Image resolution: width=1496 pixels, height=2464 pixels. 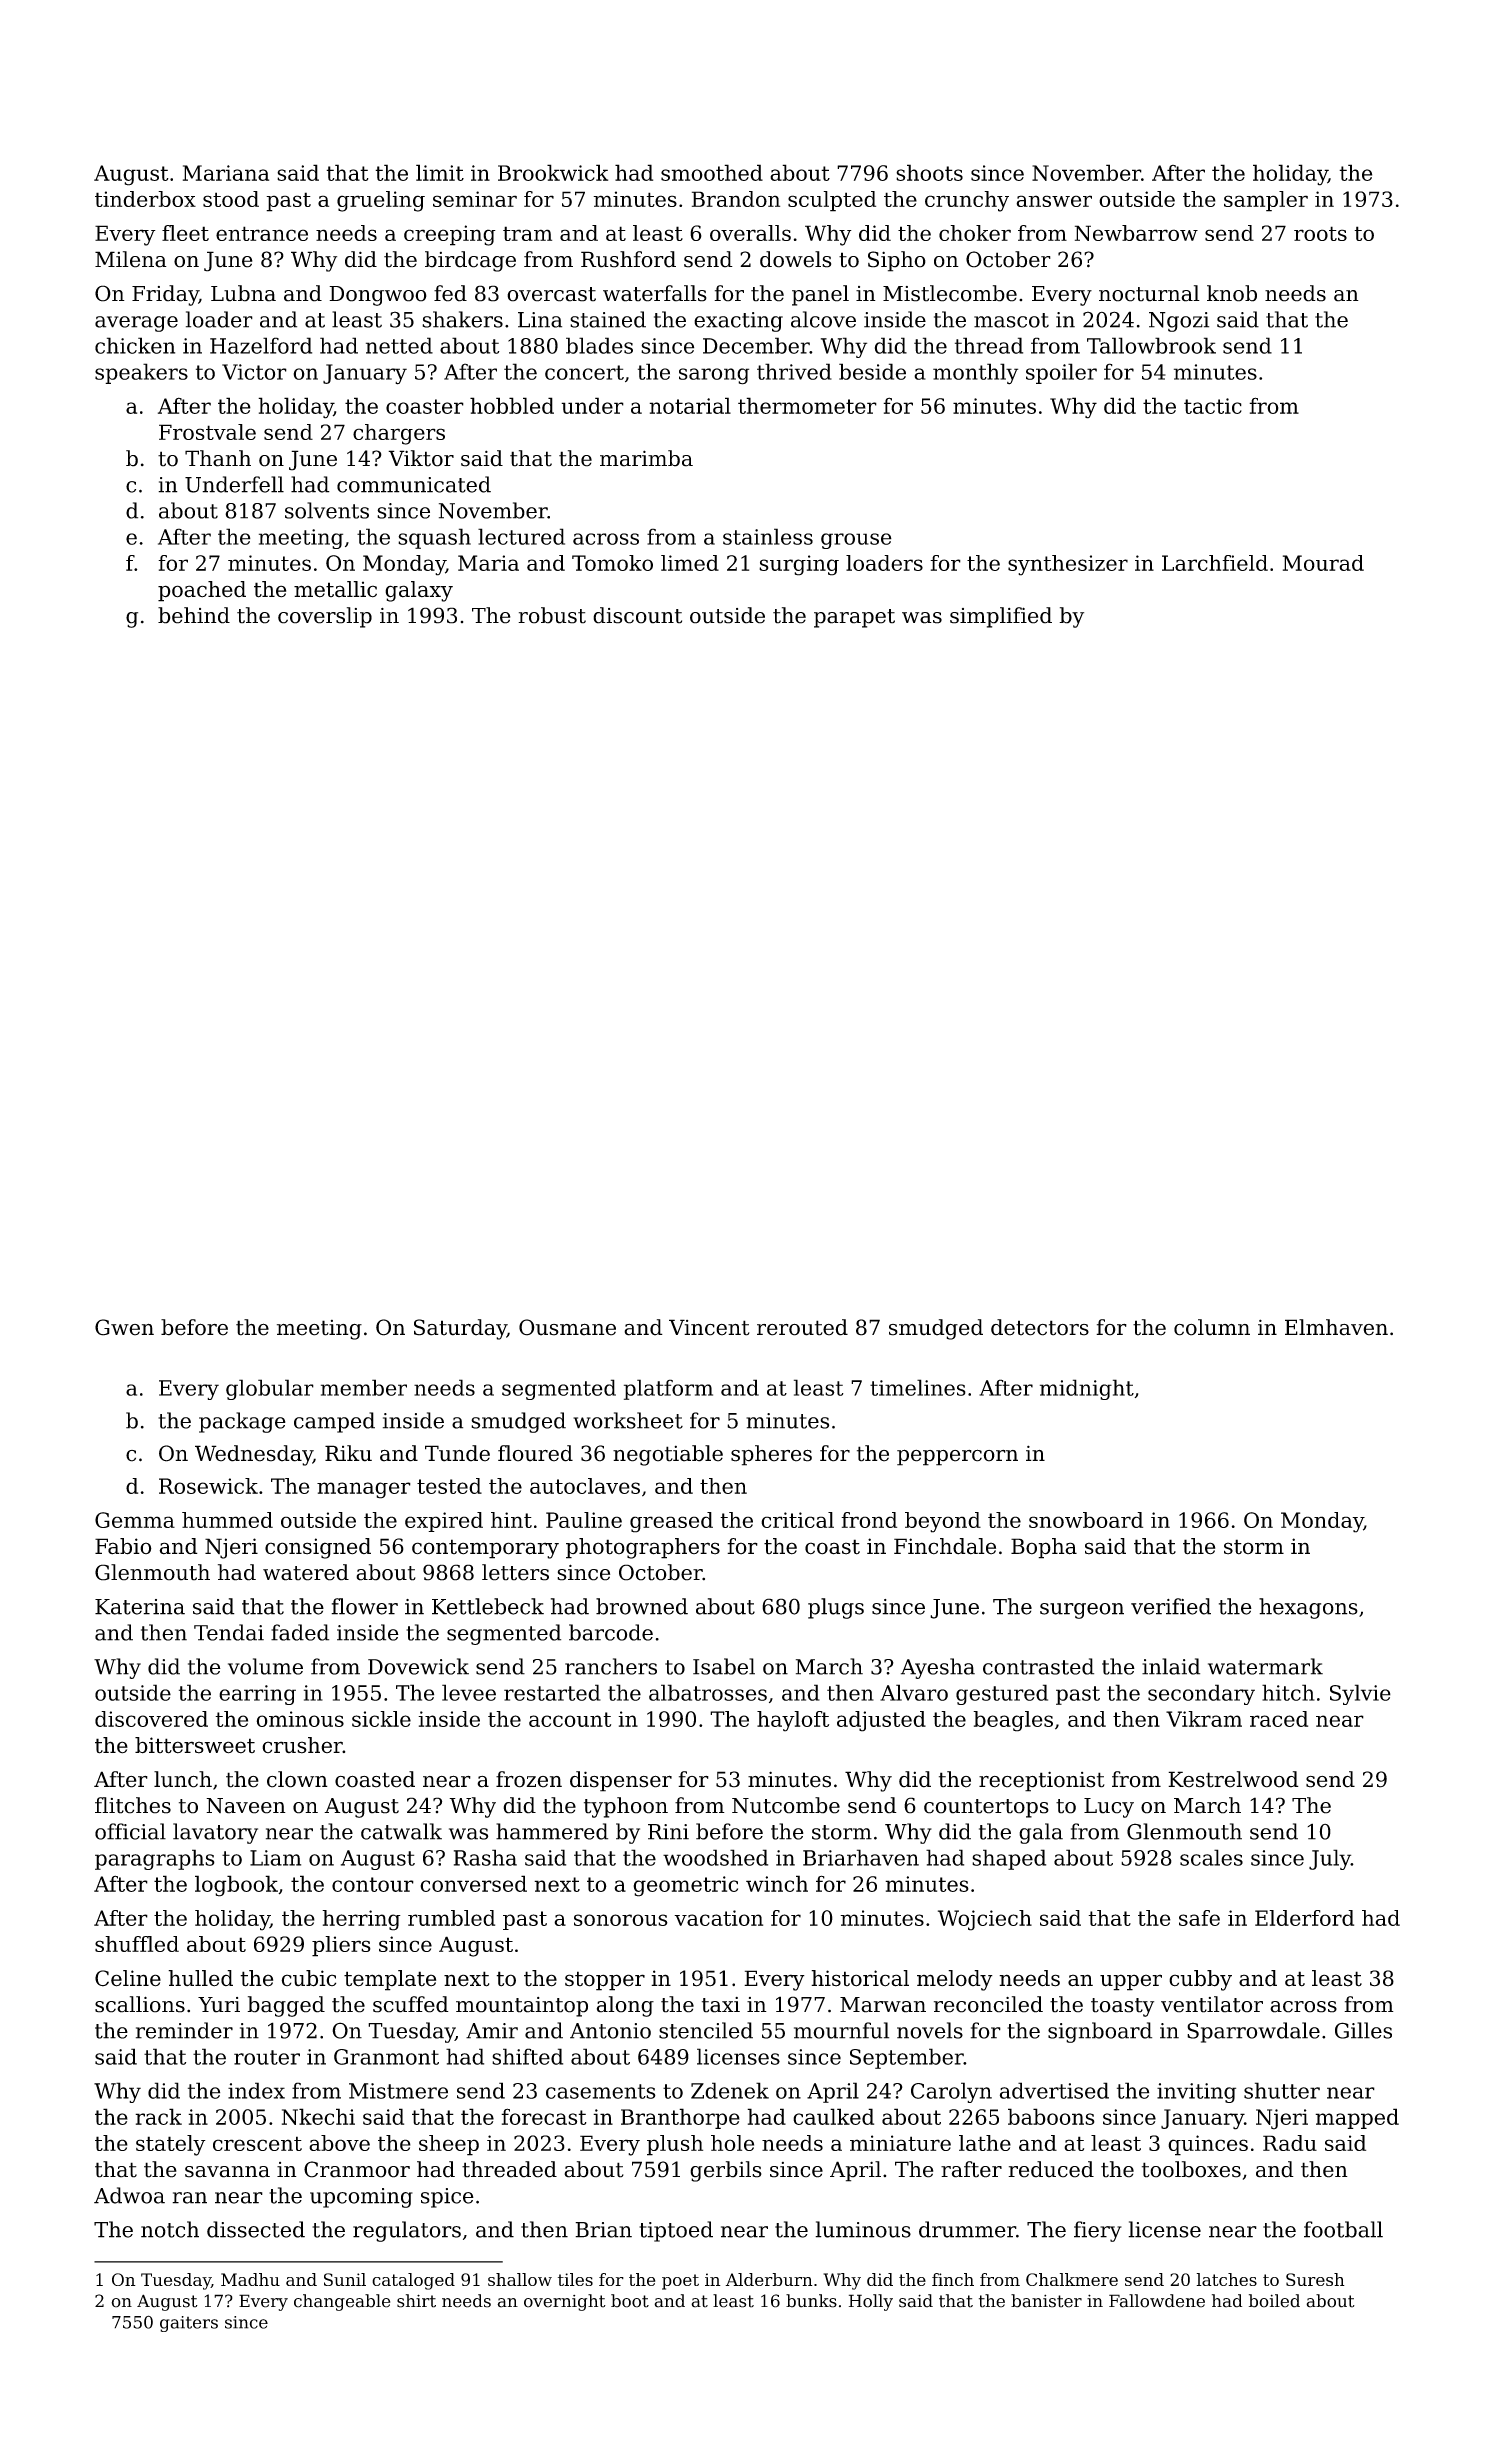 I want to click on poached, so click(x=202, y=591).
